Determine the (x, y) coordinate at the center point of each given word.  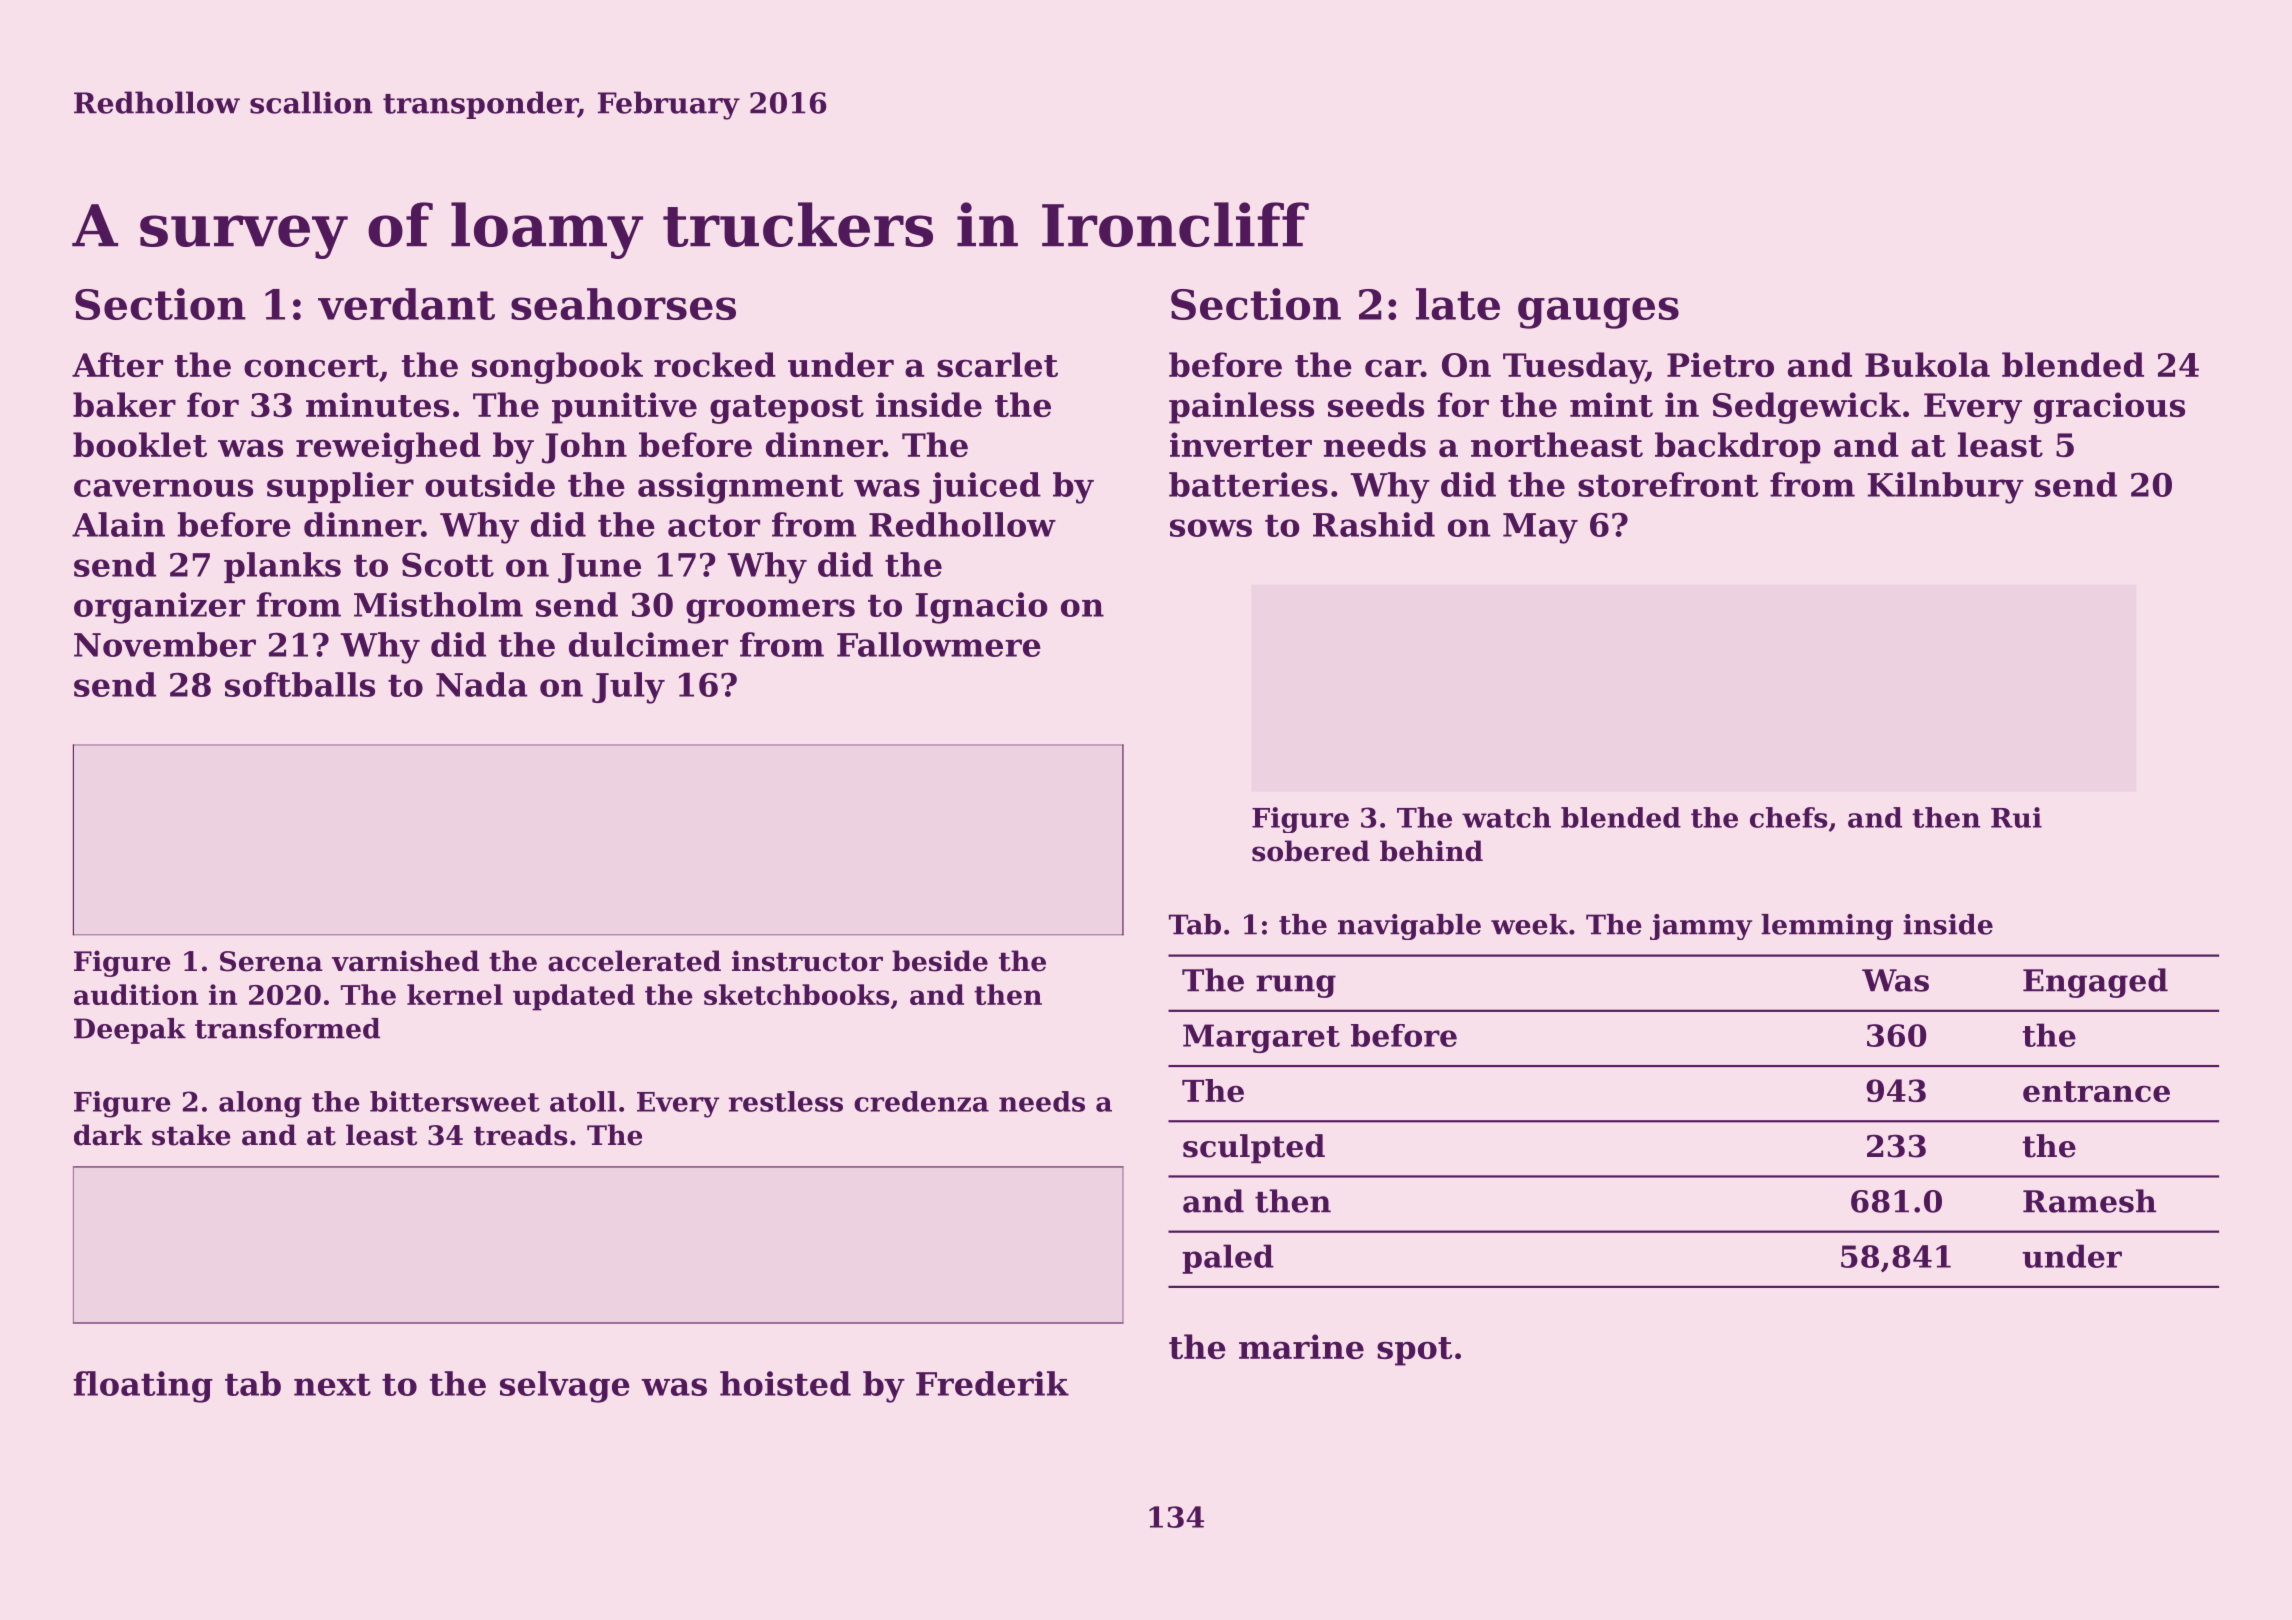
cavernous (163, 488)
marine (1301, 1346)
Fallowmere (939, 644)
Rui (2016, 817)
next (332, 1384)
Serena (271, 961)
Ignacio (981, 608)
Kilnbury (1945, 488)
